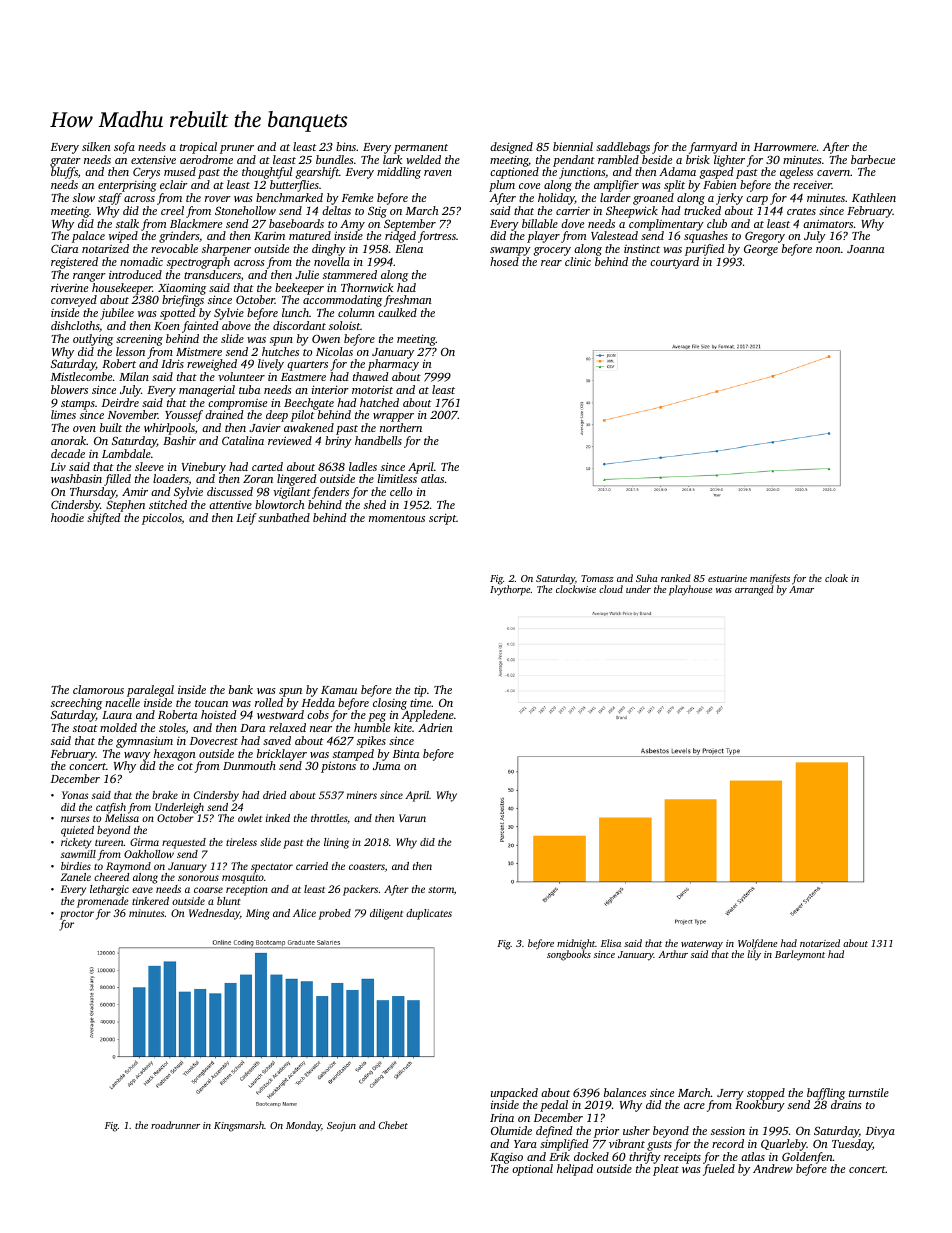  I want to click on Barleymont, so click(800, 955).
